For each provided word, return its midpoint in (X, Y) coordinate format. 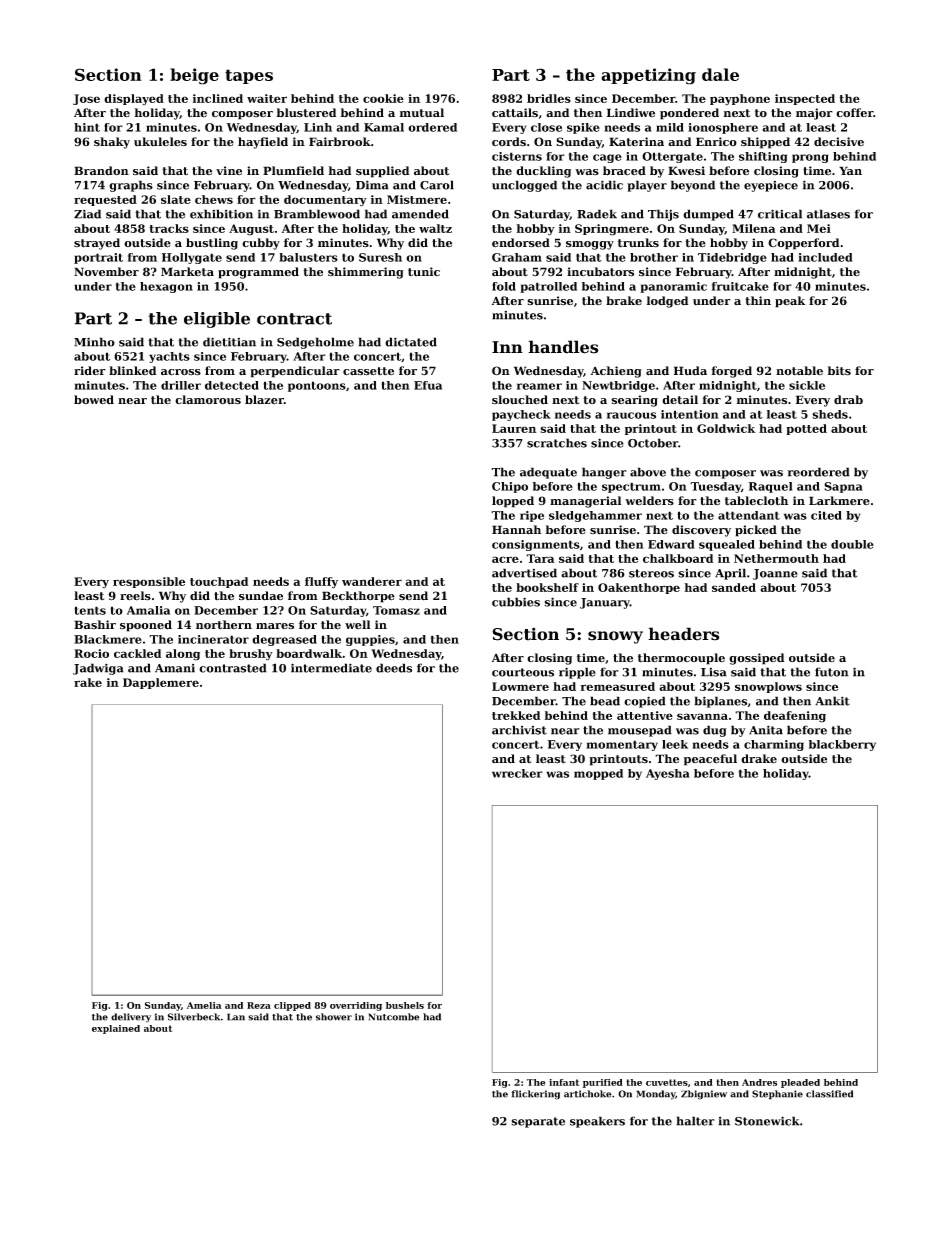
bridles (549, 98)
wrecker (517, 773)
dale (720, 74)
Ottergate (672, 157)
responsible (149, 582)
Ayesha (668, 774)
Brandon (101, 171)
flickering (535, 1095)
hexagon (166, 287)
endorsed (521, 243)
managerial (585, 502)
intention (690, 414)
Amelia (204, 1005)
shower (334, 1017)
